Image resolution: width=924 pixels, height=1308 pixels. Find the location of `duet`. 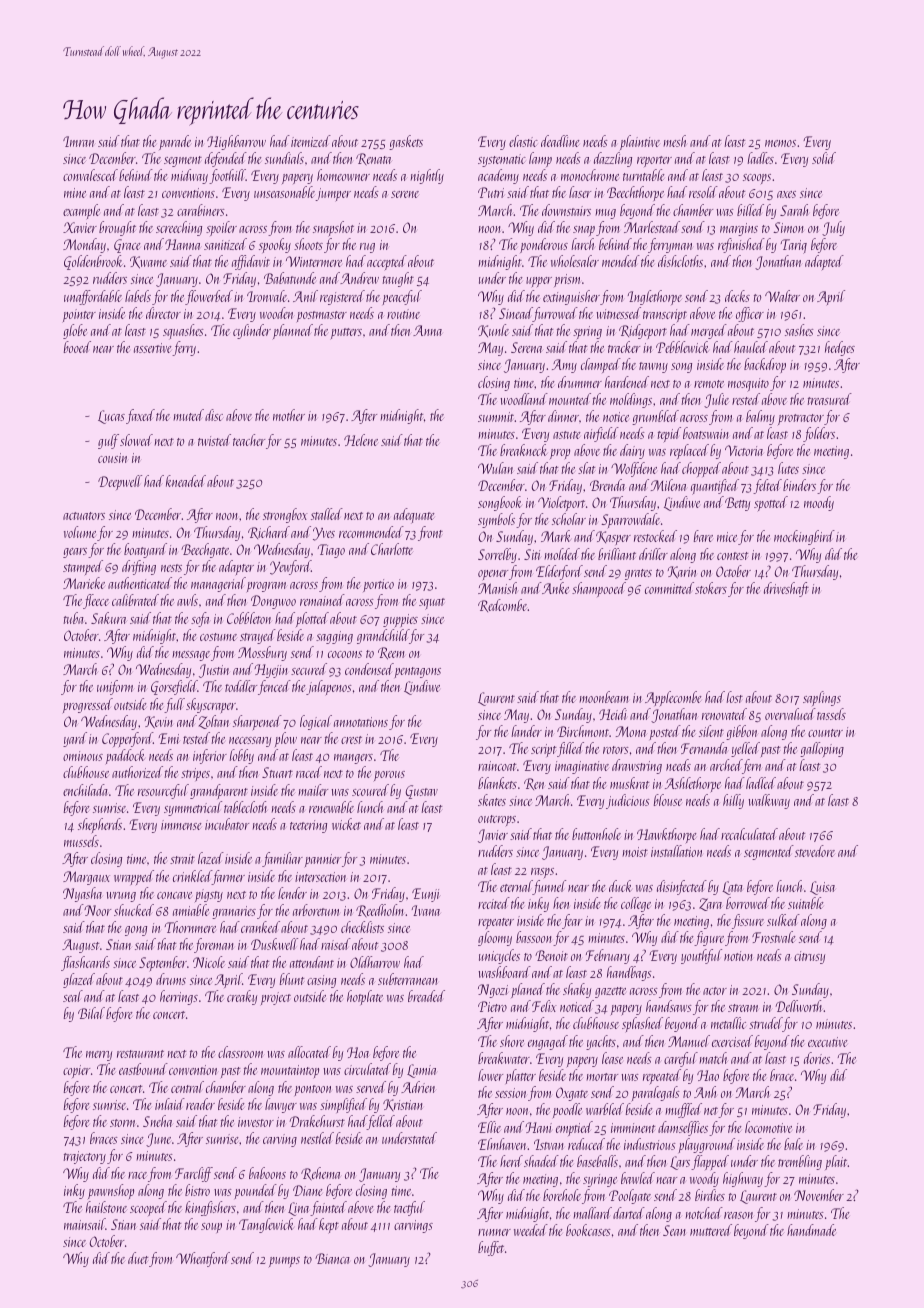

duet is located at coordinates (138, 1258).
